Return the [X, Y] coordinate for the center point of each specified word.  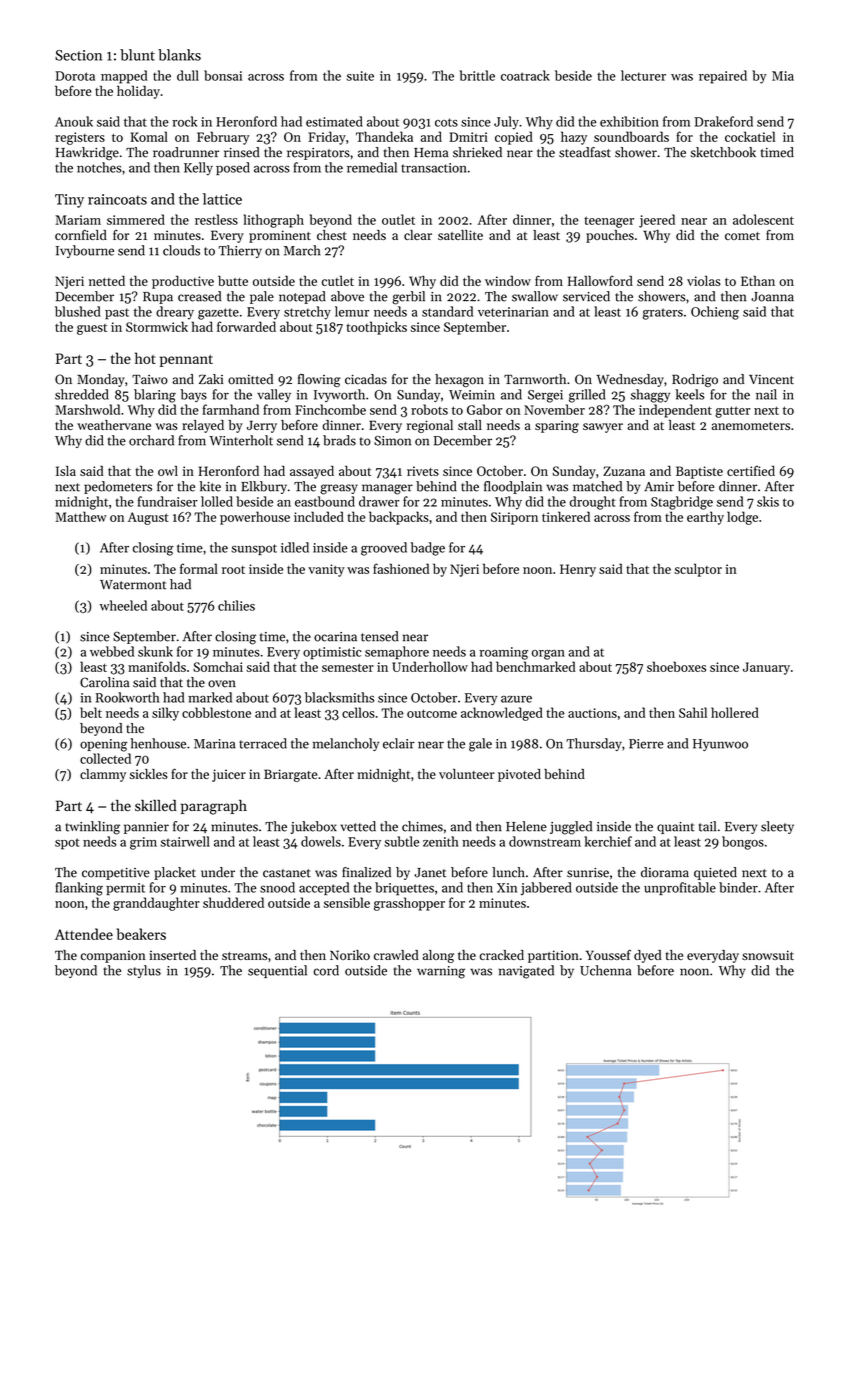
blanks [179, 55]
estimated [334, 121]
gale [480, 745]
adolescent [763, 219]
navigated [526, 972]
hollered [735, 712]
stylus [144, 971]
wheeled [123, 605]
